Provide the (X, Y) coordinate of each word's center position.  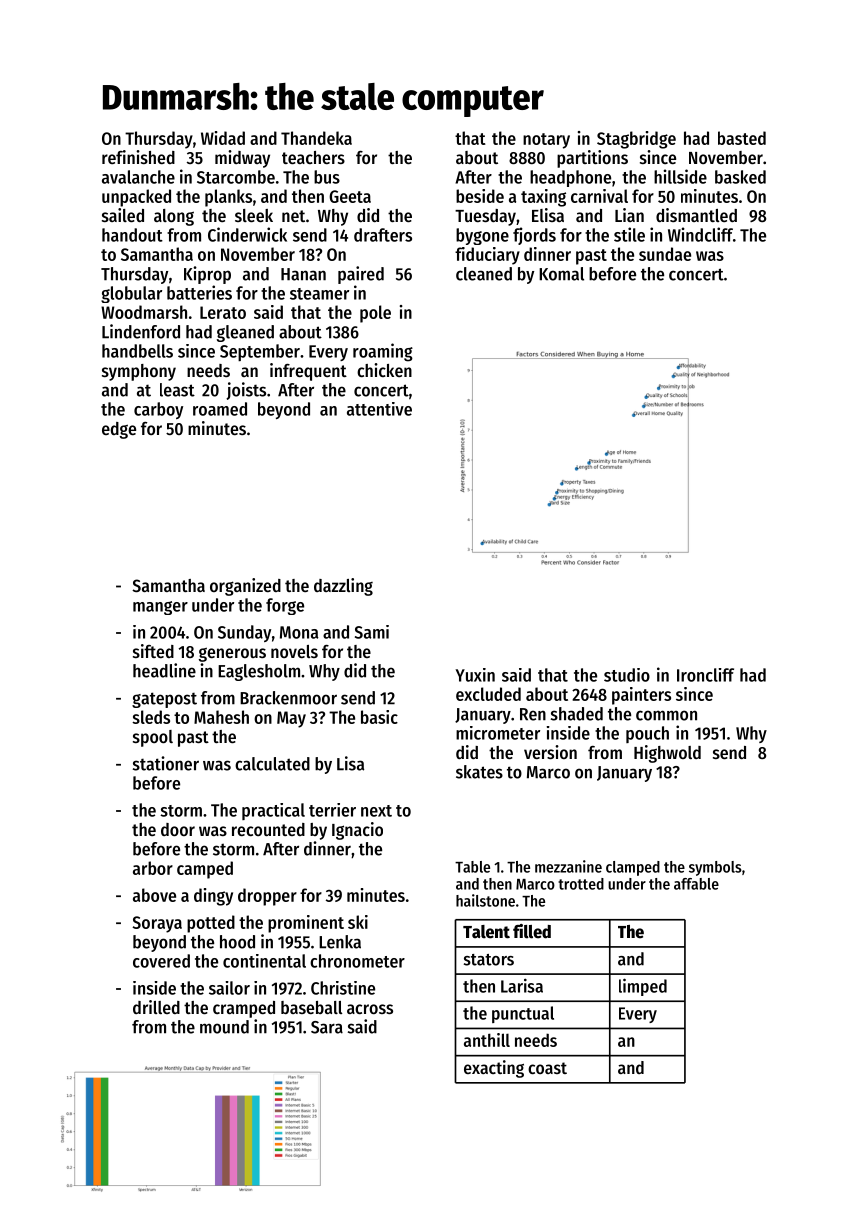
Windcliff (700, 234)
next (376, 811)
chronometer (357, 961)
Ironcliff (705, 675)
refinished (138, 157)
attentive (379, 409)
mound (224, 1027)
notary (546, 141)
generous (232, 654)
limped (643, 987)
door (178, 829)
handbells (137, 351)
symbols (715, 868)
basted (742, 138)
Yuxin (475, 675)
